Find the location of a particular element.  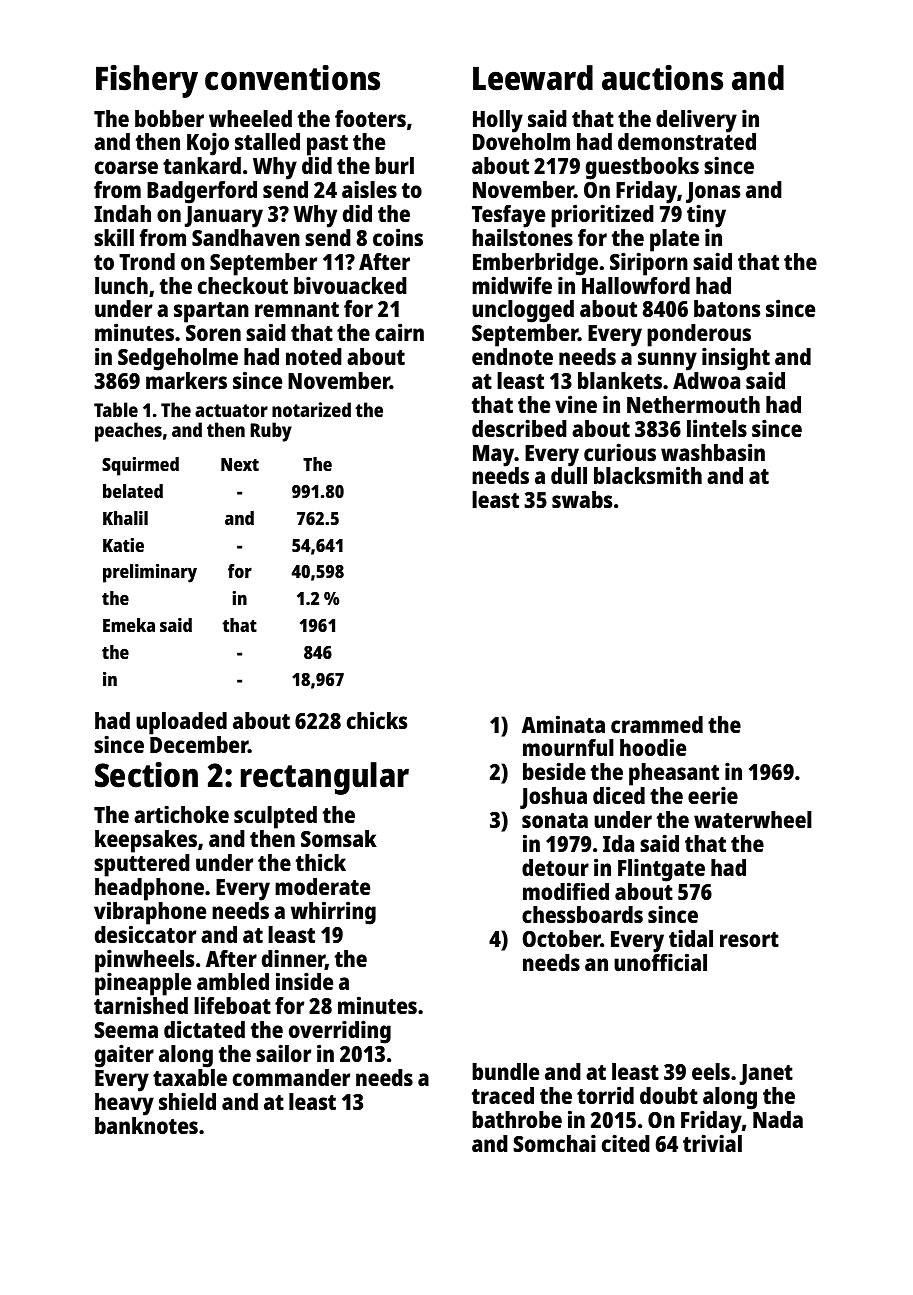

overriding is located at coordinates (340, 1032).
